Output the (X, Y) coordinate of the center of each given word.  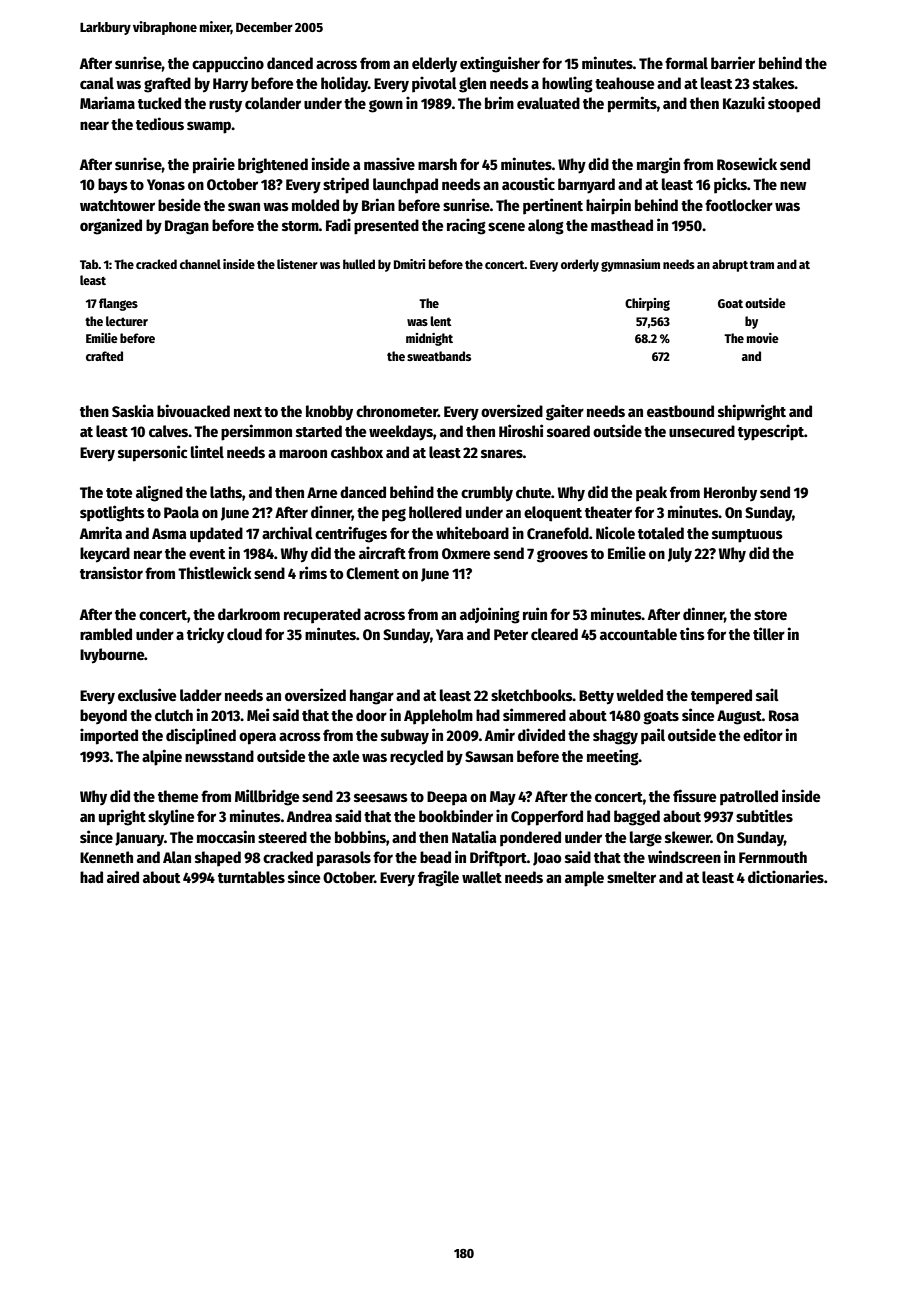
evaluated (548, 103)
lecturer (127, 321)
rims (313, 572)
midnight (429, 339)
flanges (118, 304)
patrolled (749, 798)
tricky (205, 635)
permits (632, 104)
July (680, 555)
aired (123, 876)
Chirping (647, 304)
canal (97, 83)
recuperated (322, 616)
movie (763, 338)
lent (441, 321)
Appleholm (438, 717)
